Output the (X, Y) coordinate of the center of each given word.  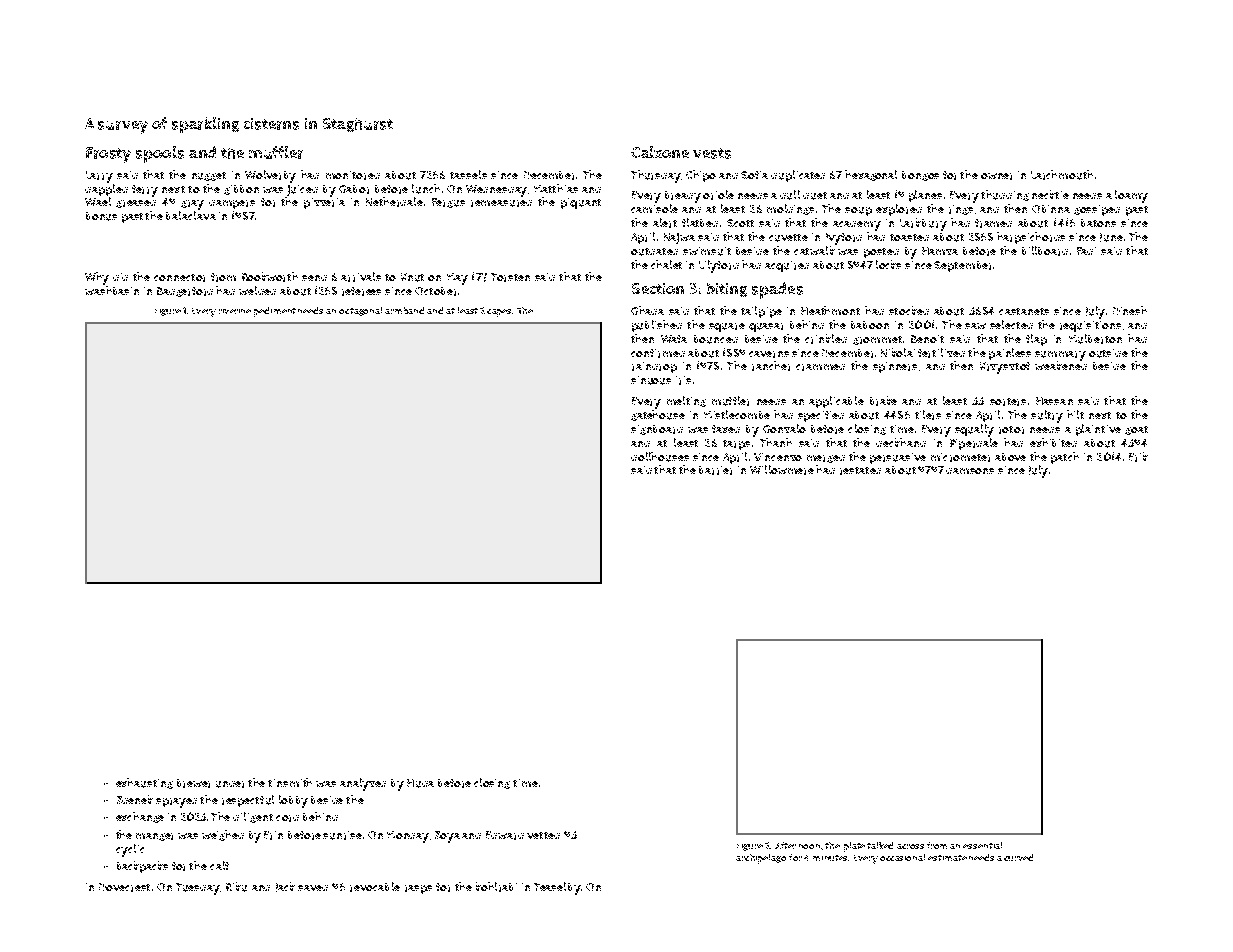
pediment (275, 312)
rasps (418, 889)
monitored (353, 175)
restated (860, 471)
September (962, 266)
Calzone (660, 152)
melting (686, 401)
